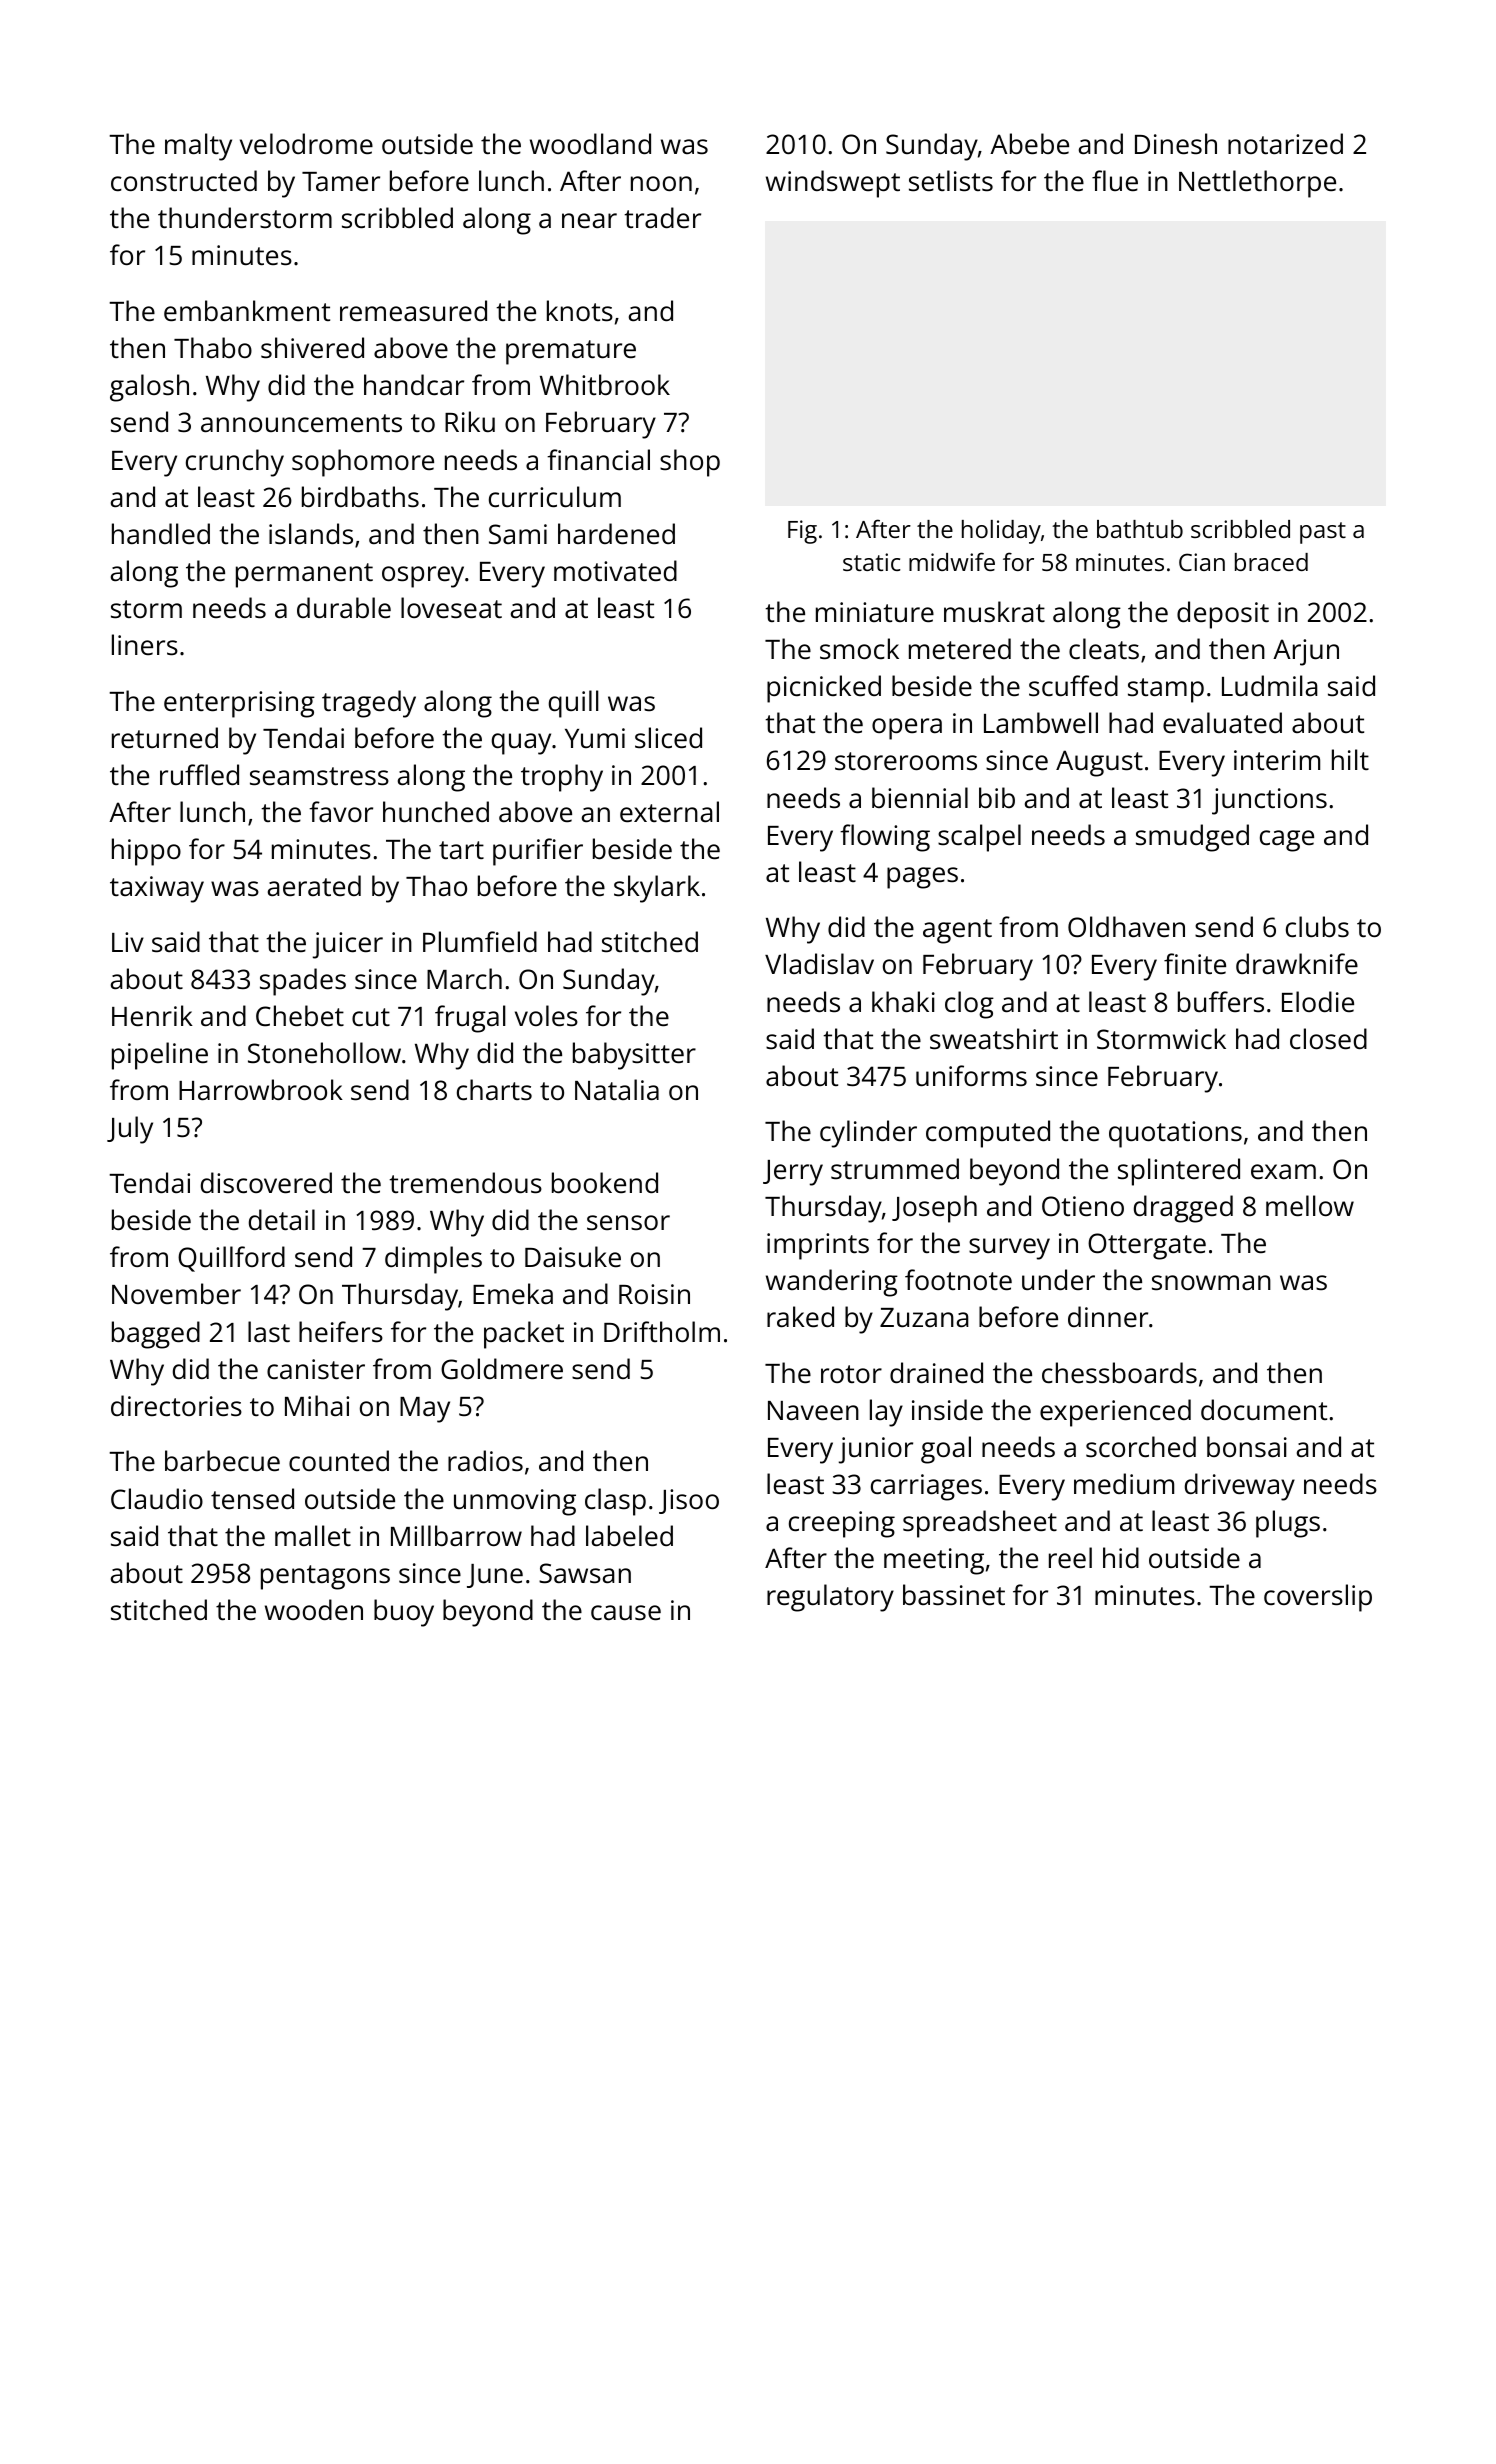 The width and height of the image is (1496, 2464). Describe the element at coordinates (1029, 143) in the image. I see `Abebe` at that location.
